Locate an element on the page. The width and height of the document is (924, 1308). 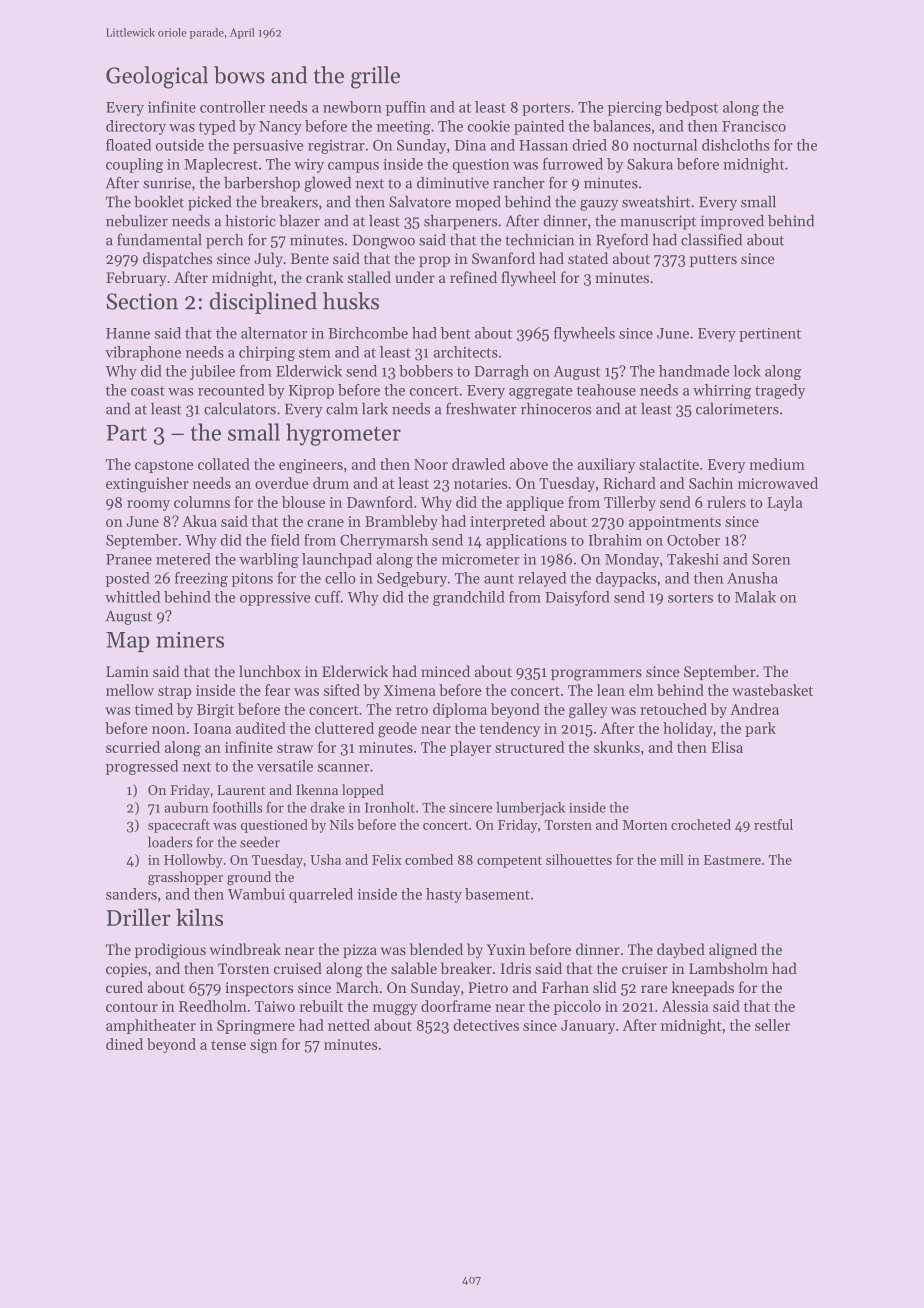
Birchcombe is located at coordinates (368, 333).
